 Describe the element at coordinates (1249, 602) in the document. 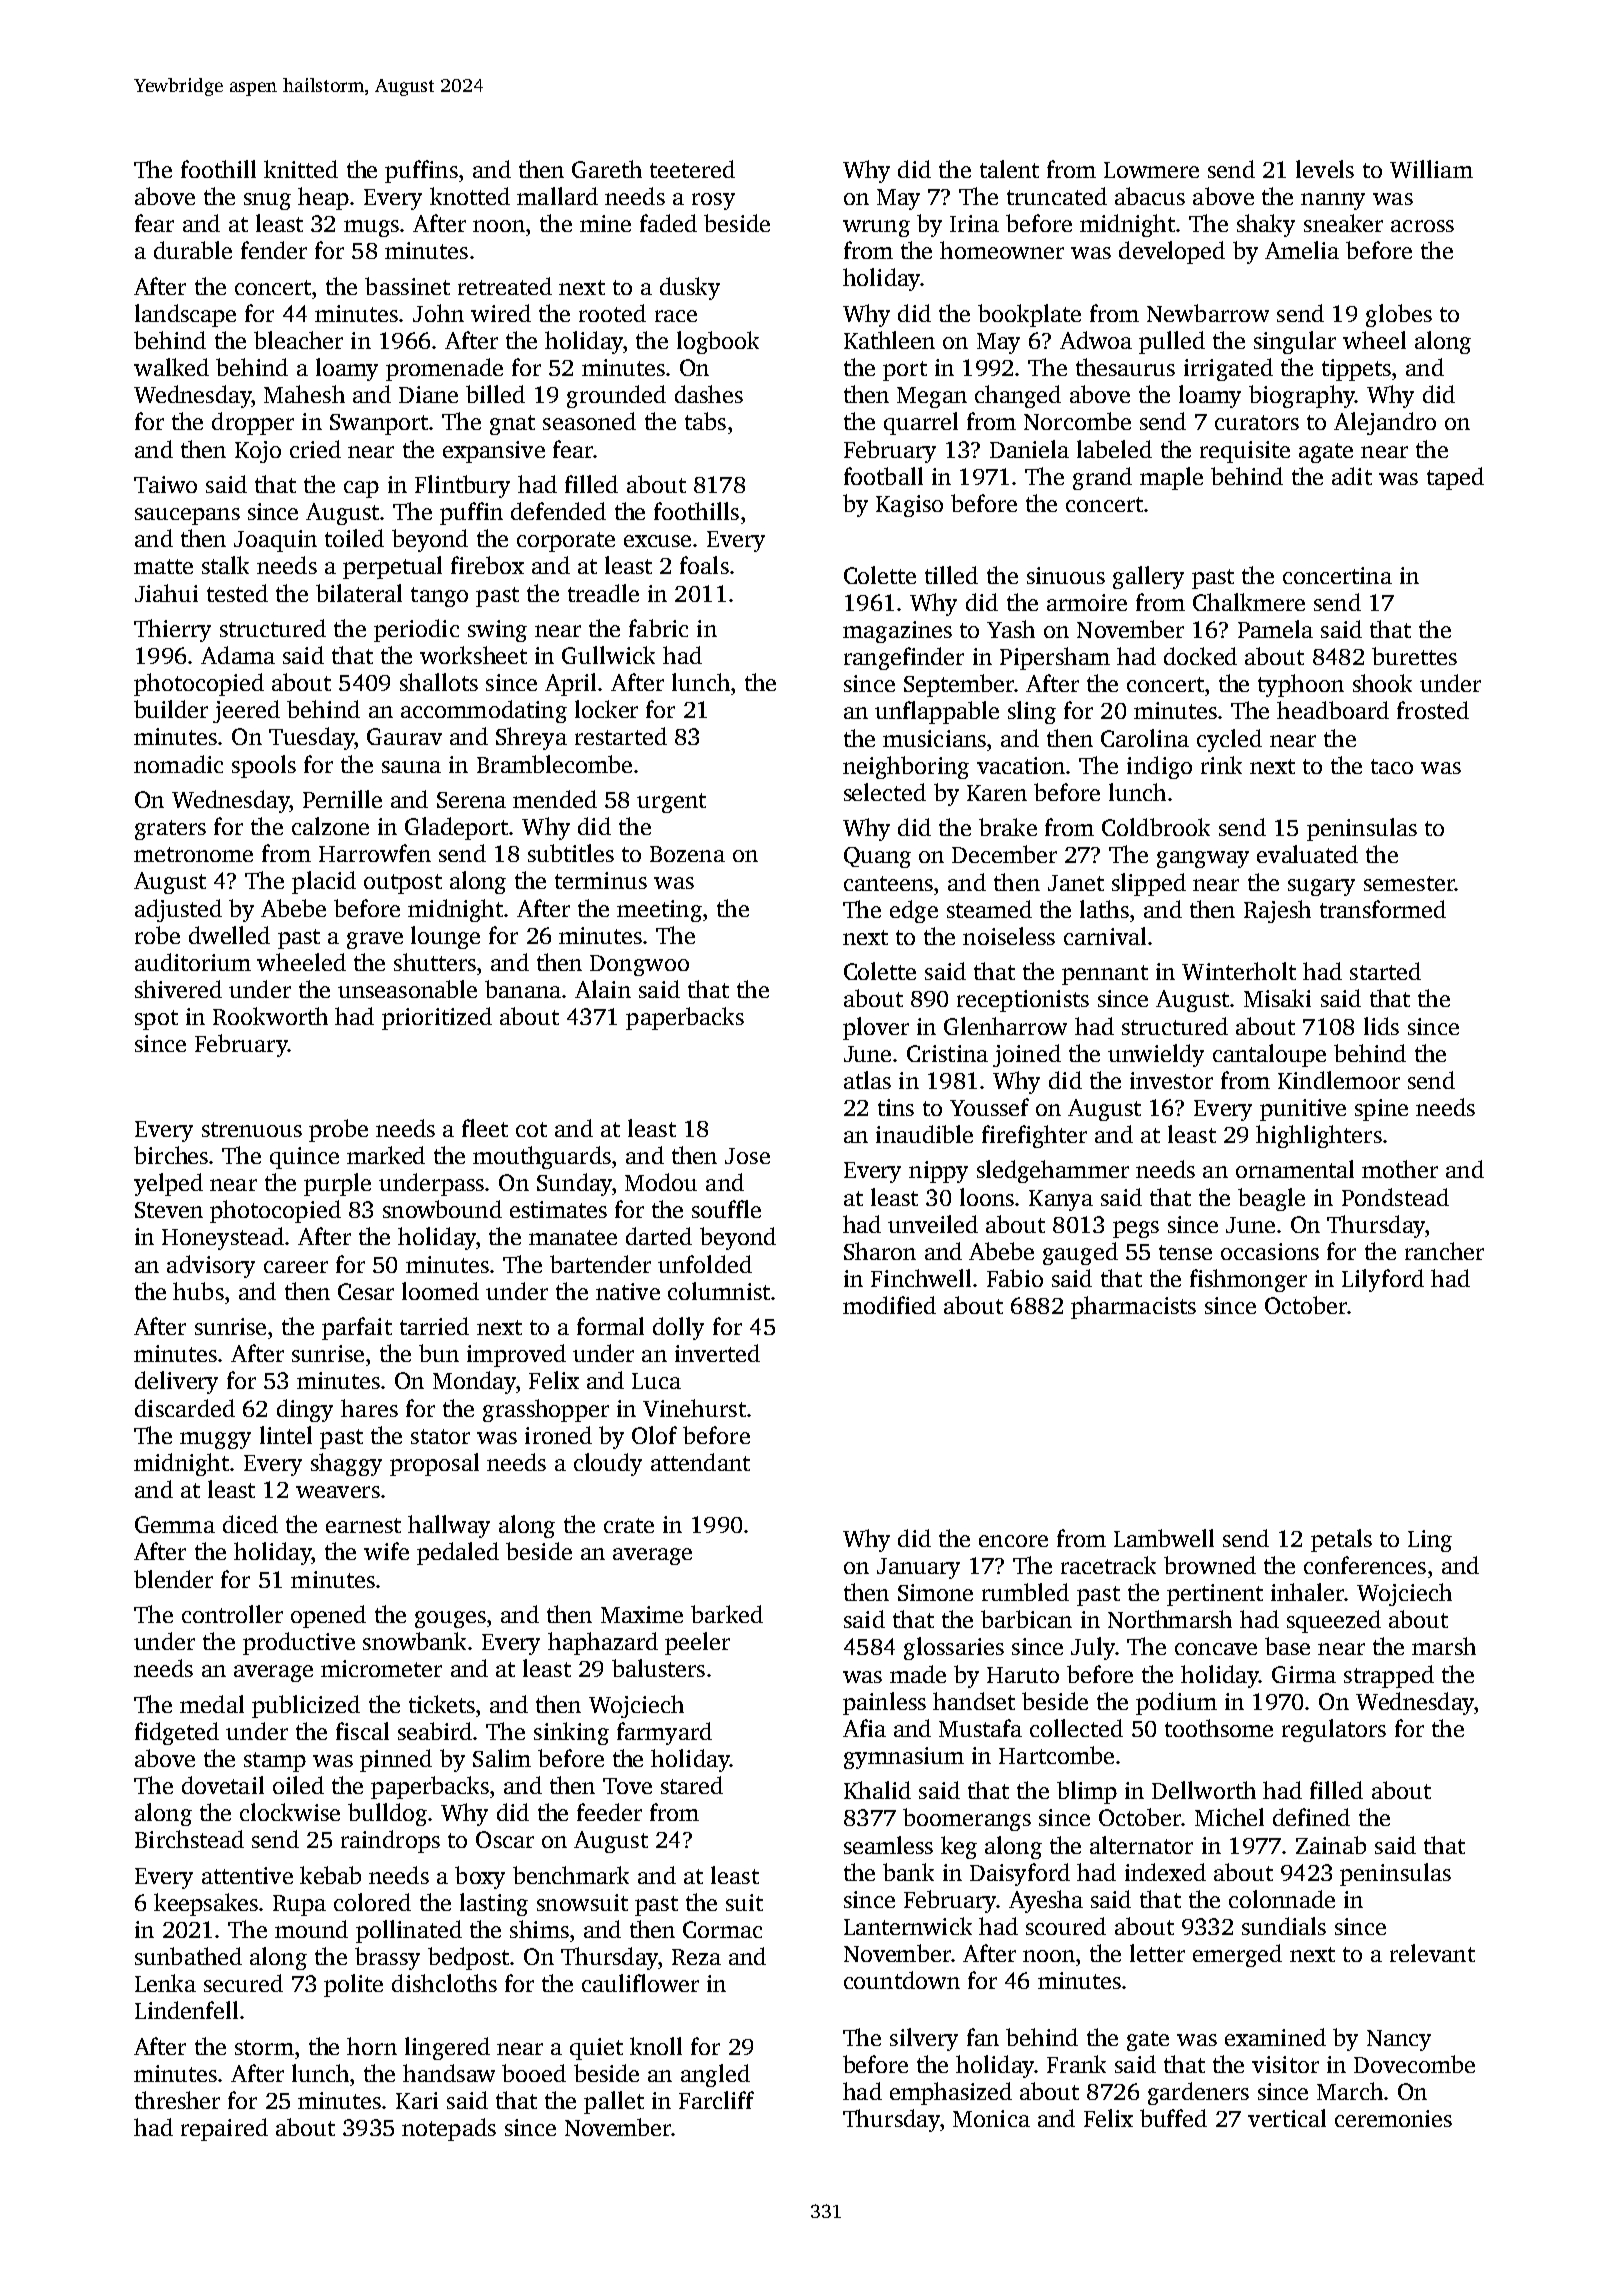

I see `Chalkmere` at that location.
